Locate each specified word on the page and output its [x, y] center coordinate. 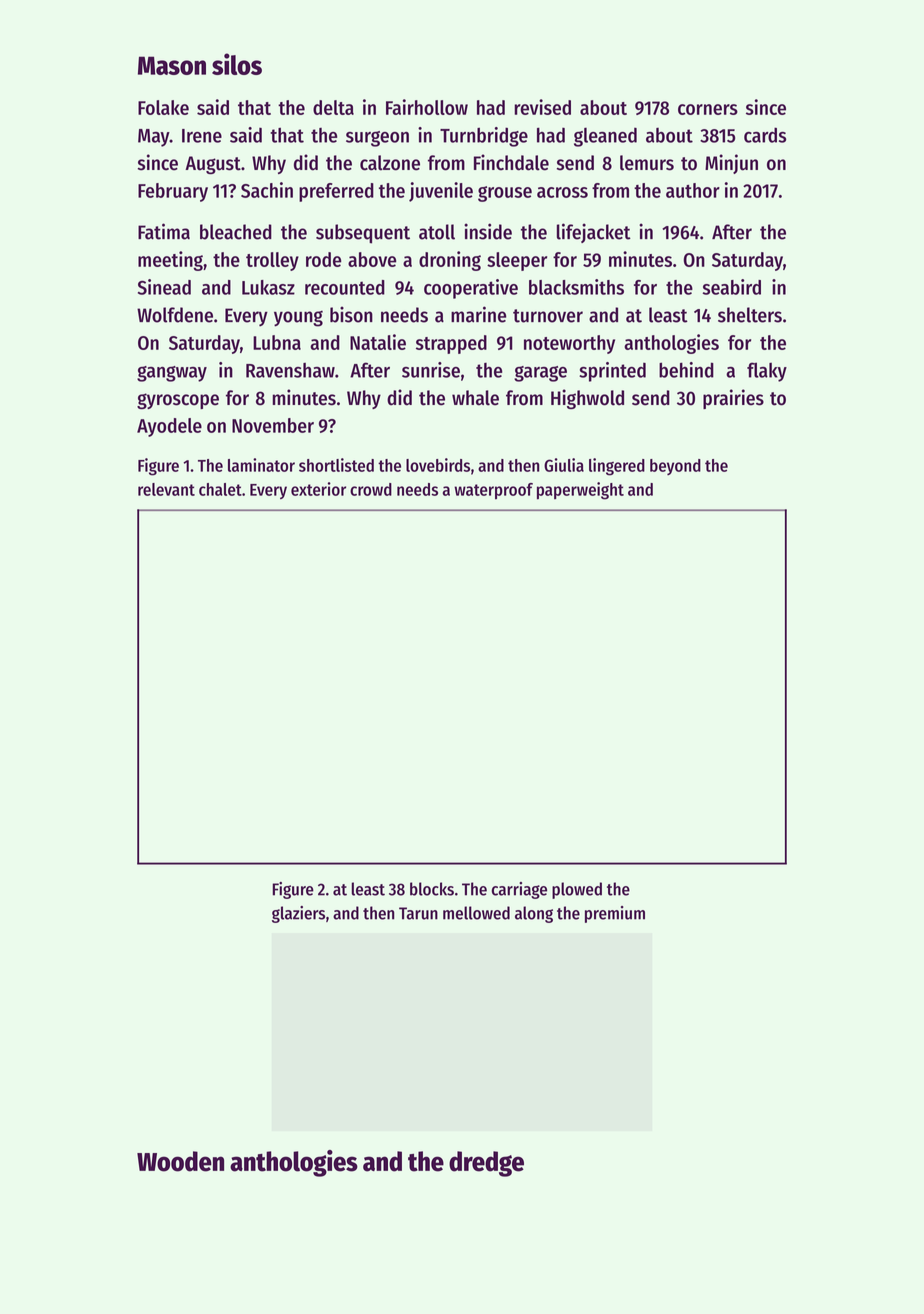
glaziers [298, 914]
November [273, 425]
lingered [617, 467]
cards [765, 135]
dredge [486, 1164]
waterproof [493, 491]
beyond [675, 467]
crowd [371, 489]
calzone [390, 163]
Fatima [164, 231]
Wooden [180, 1161]
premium [615, 914]
